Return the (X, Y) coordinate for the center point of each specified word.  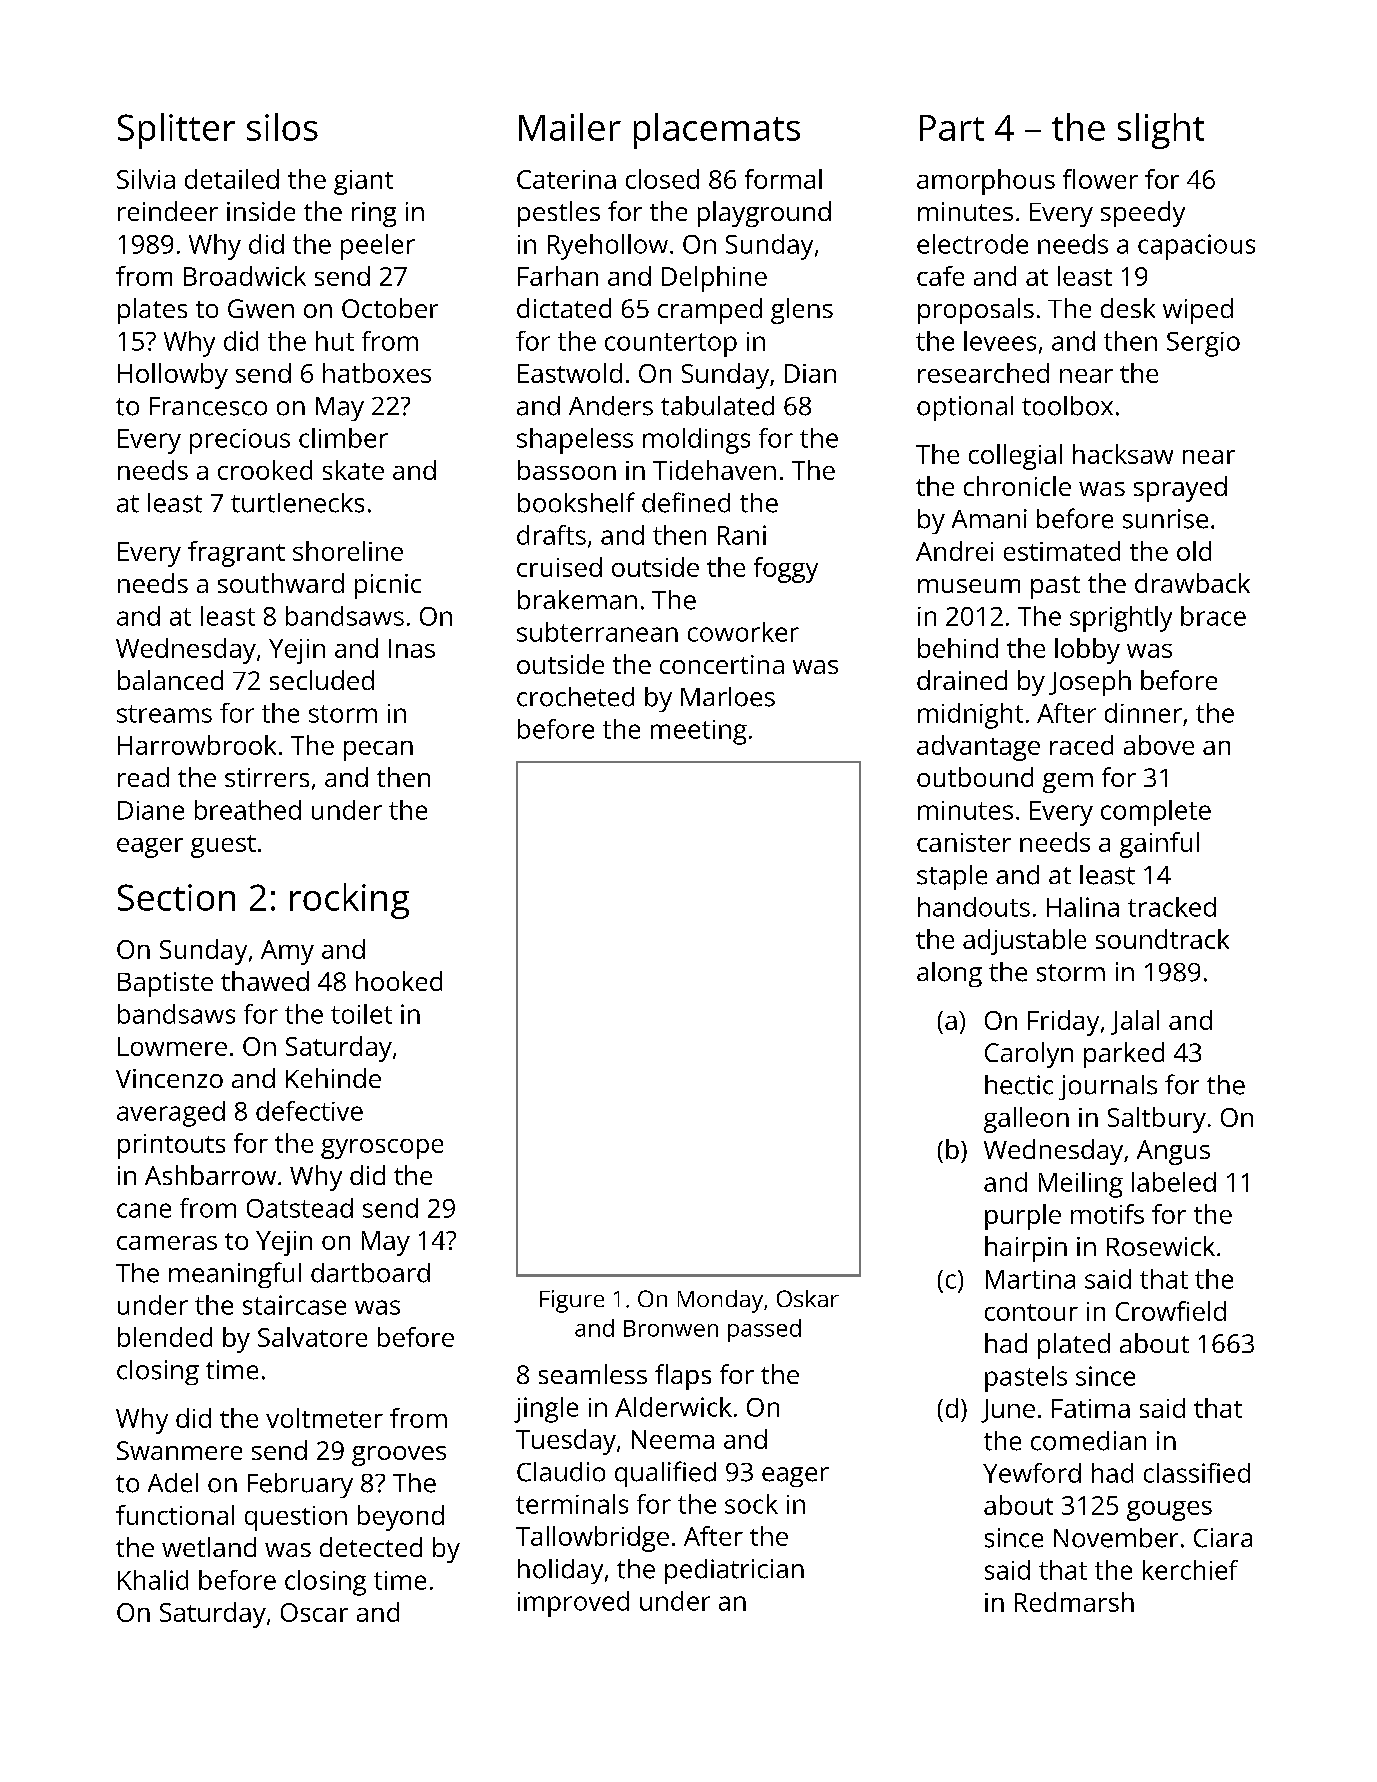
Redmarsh (1074, 1602)
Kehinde (333, 1078)
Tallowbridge (592, 1539)
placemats (717, 131)
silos (282, 127)
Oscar (314, 1612)
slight (1161, 131)
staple (952, 877)
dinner (1143, 713)
